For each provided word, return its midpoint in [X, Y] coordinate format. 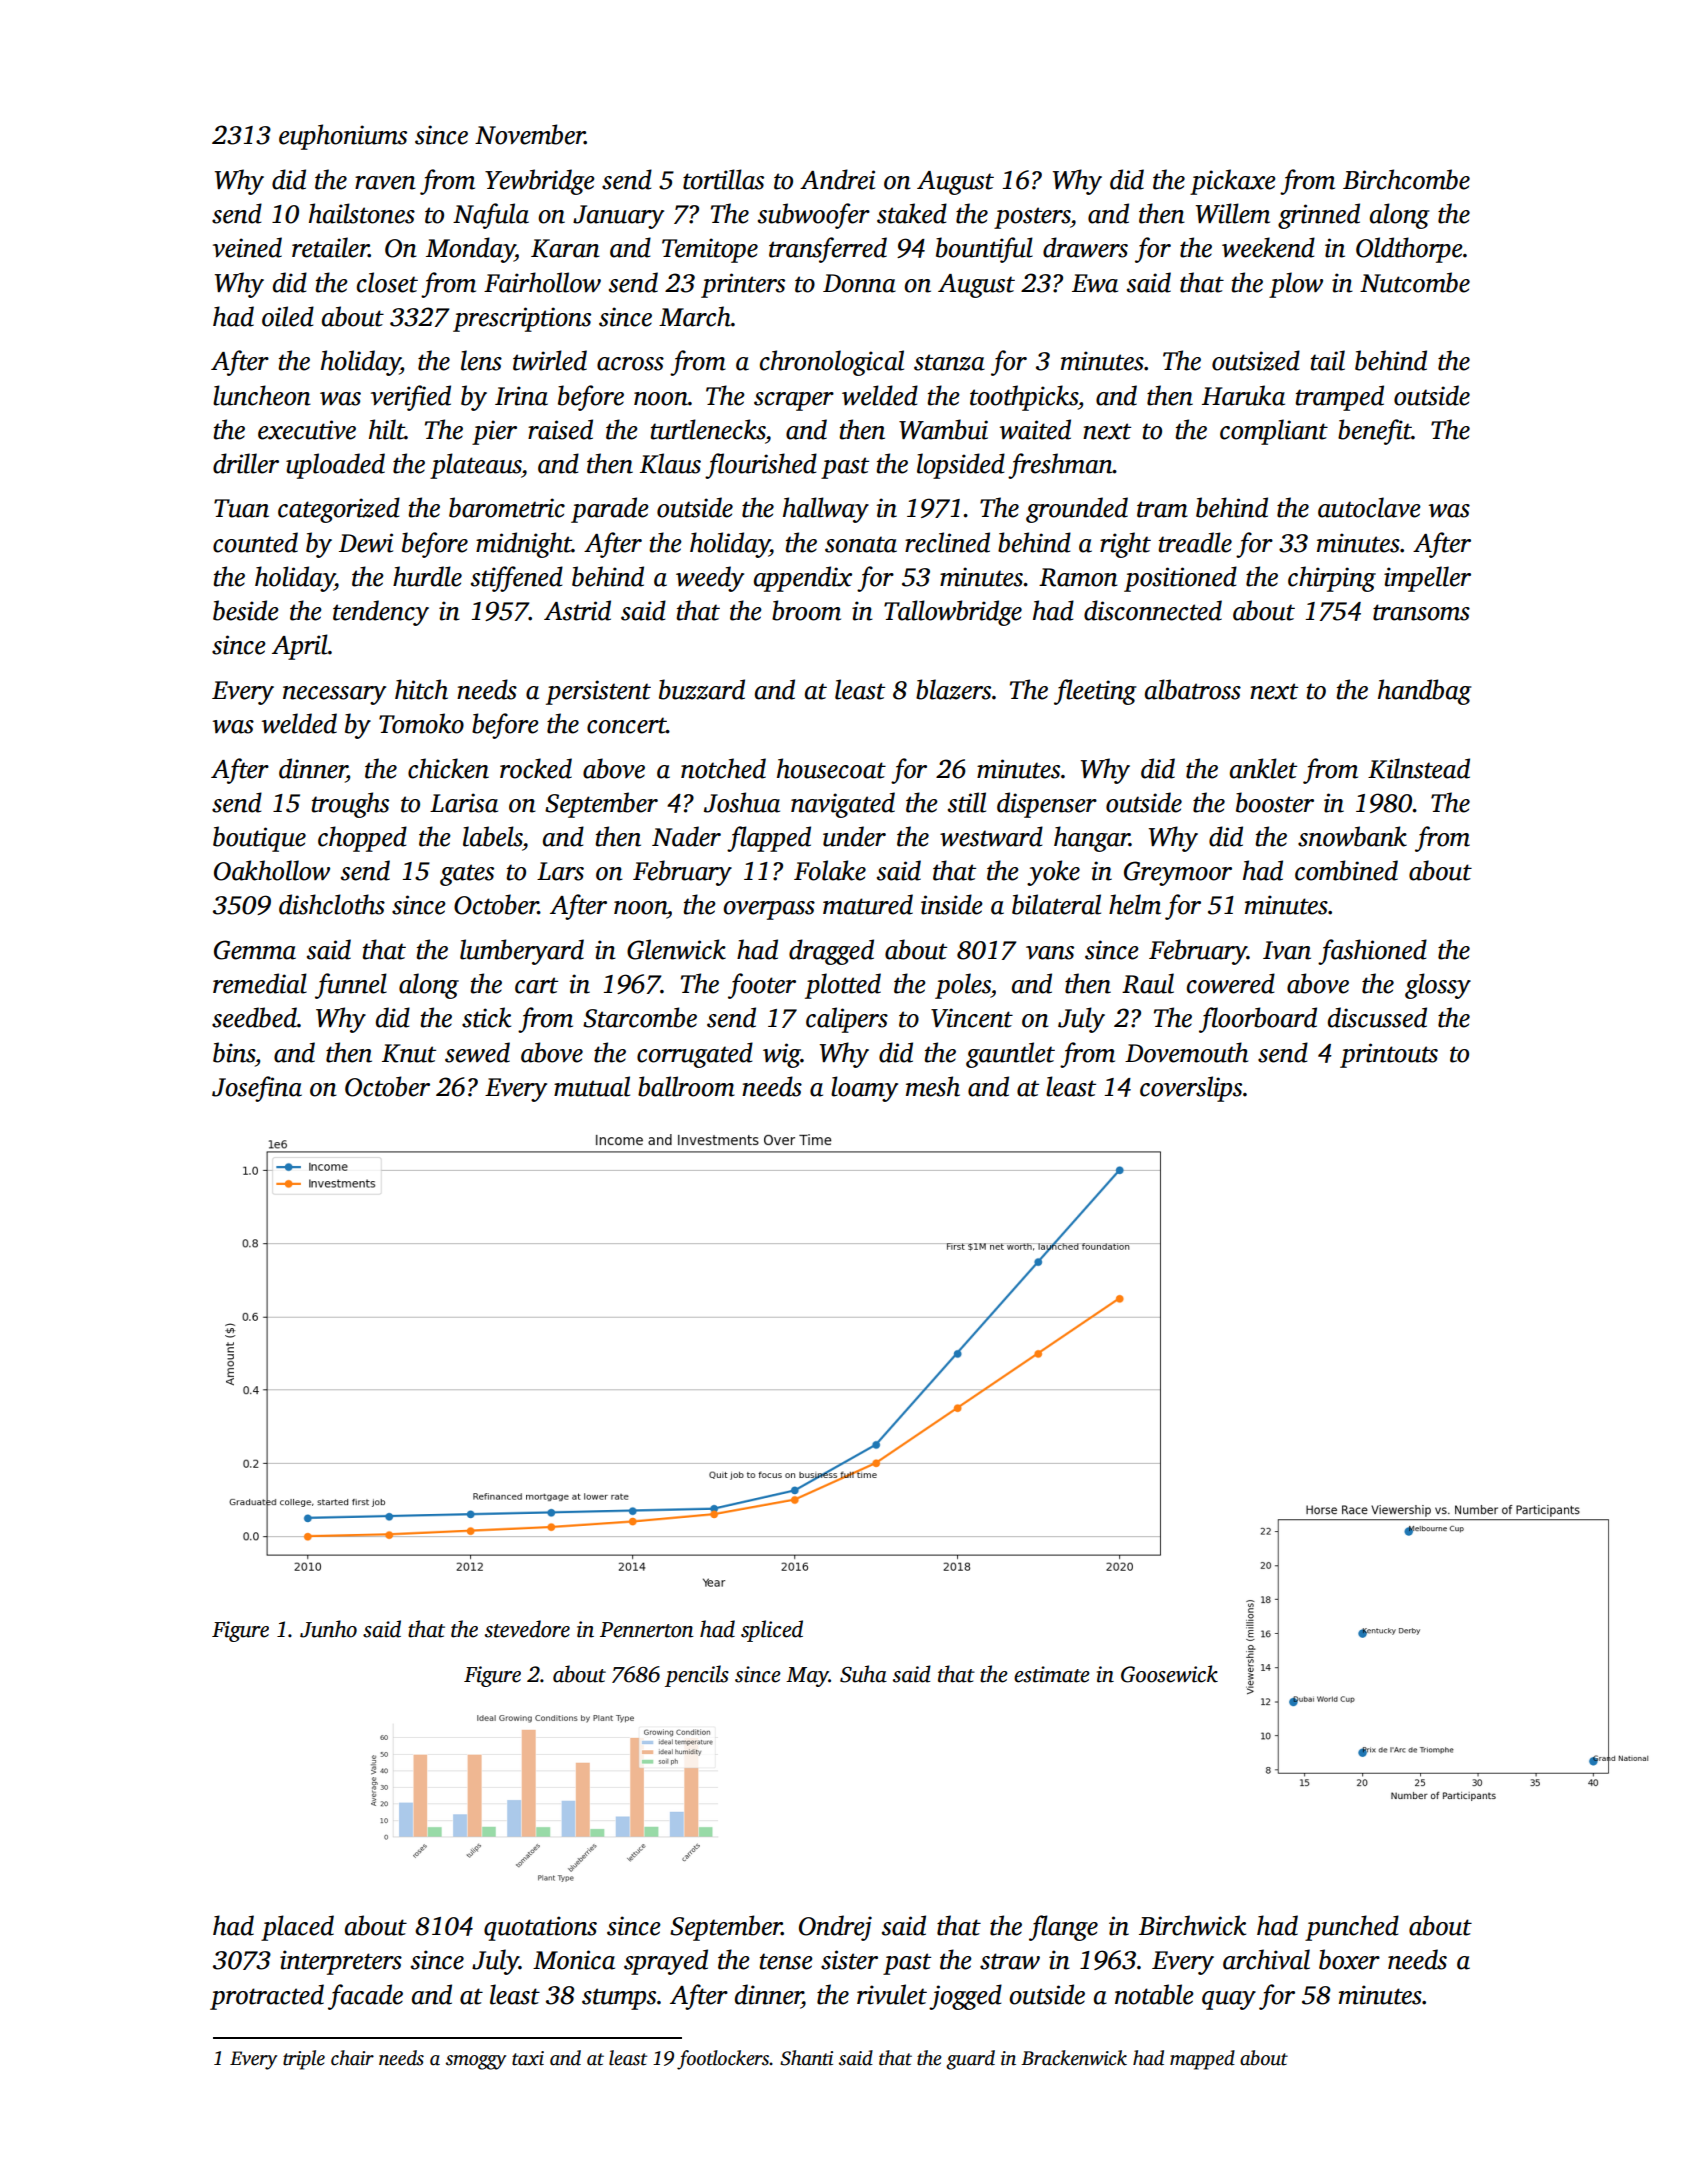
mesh [933, 1086]
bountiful [984, 250]
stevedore [527, 1629]
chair [352, 2058]
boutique [259, 839]
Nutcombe [1415, 282]
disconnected [1153, 610]
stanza [949, 362]
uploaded [335, 466]
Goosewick [1169, 1674]
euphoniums [343, 137]
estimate [1052, 1674]
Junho [328, 1629]
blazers [953, 689]
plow [1296, 285]
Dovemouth [1186, 1052]
